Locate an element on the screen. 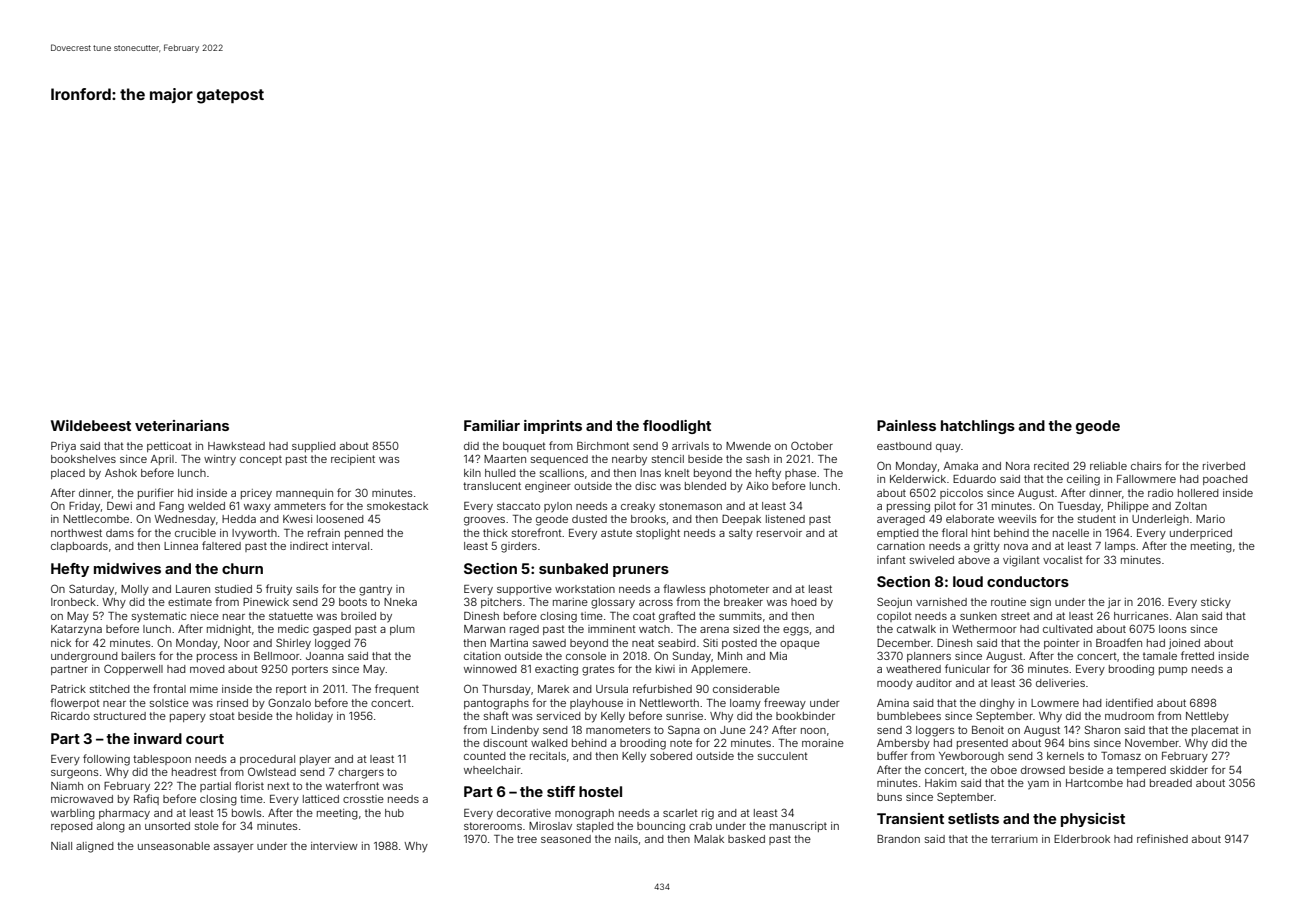 This screenshot has width=1308, height=924. Hartcombe is located at coordinates (1094, 783).
